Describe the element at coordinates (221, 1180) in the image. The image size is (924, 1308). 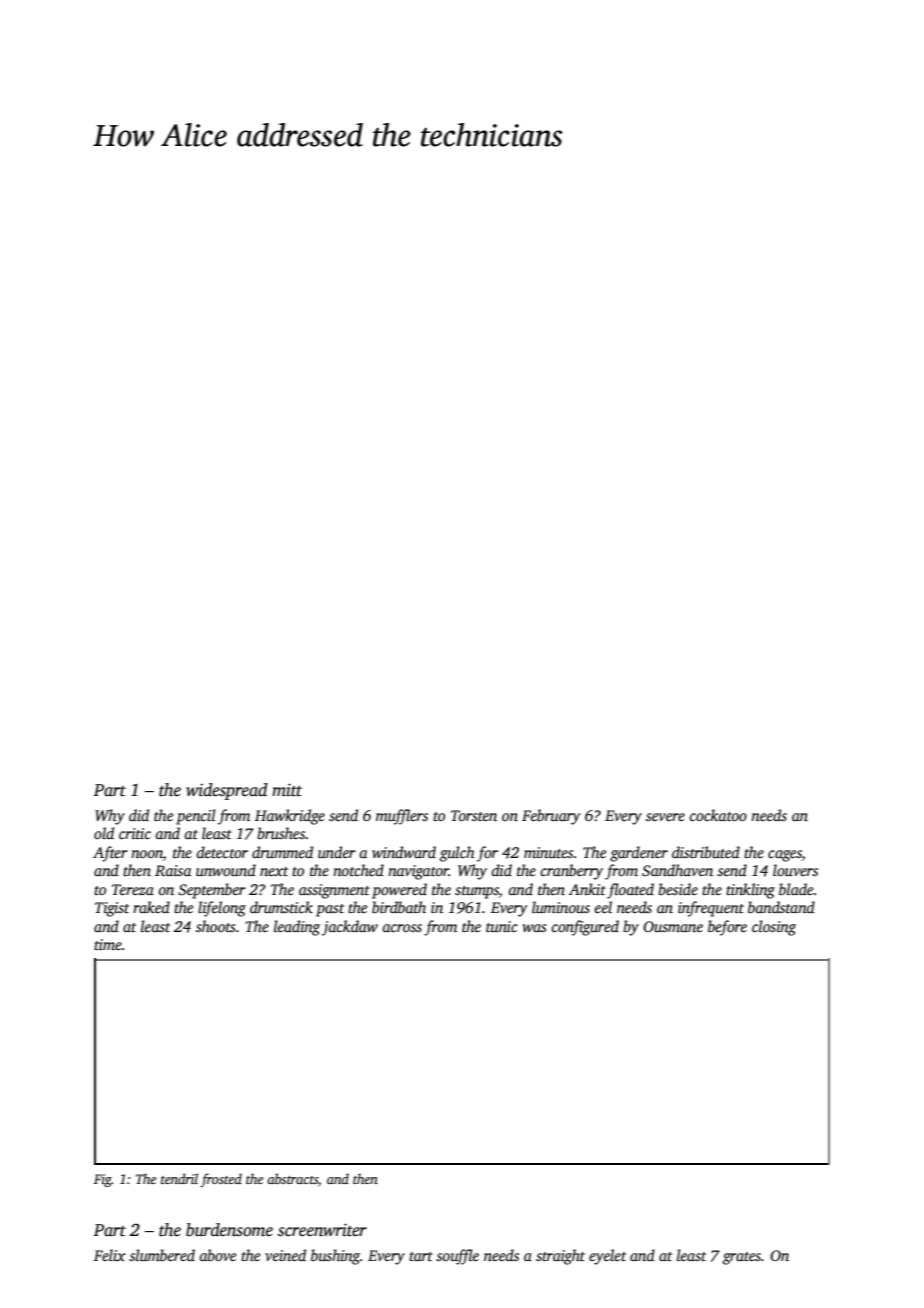
I see `frosted` at that location.
